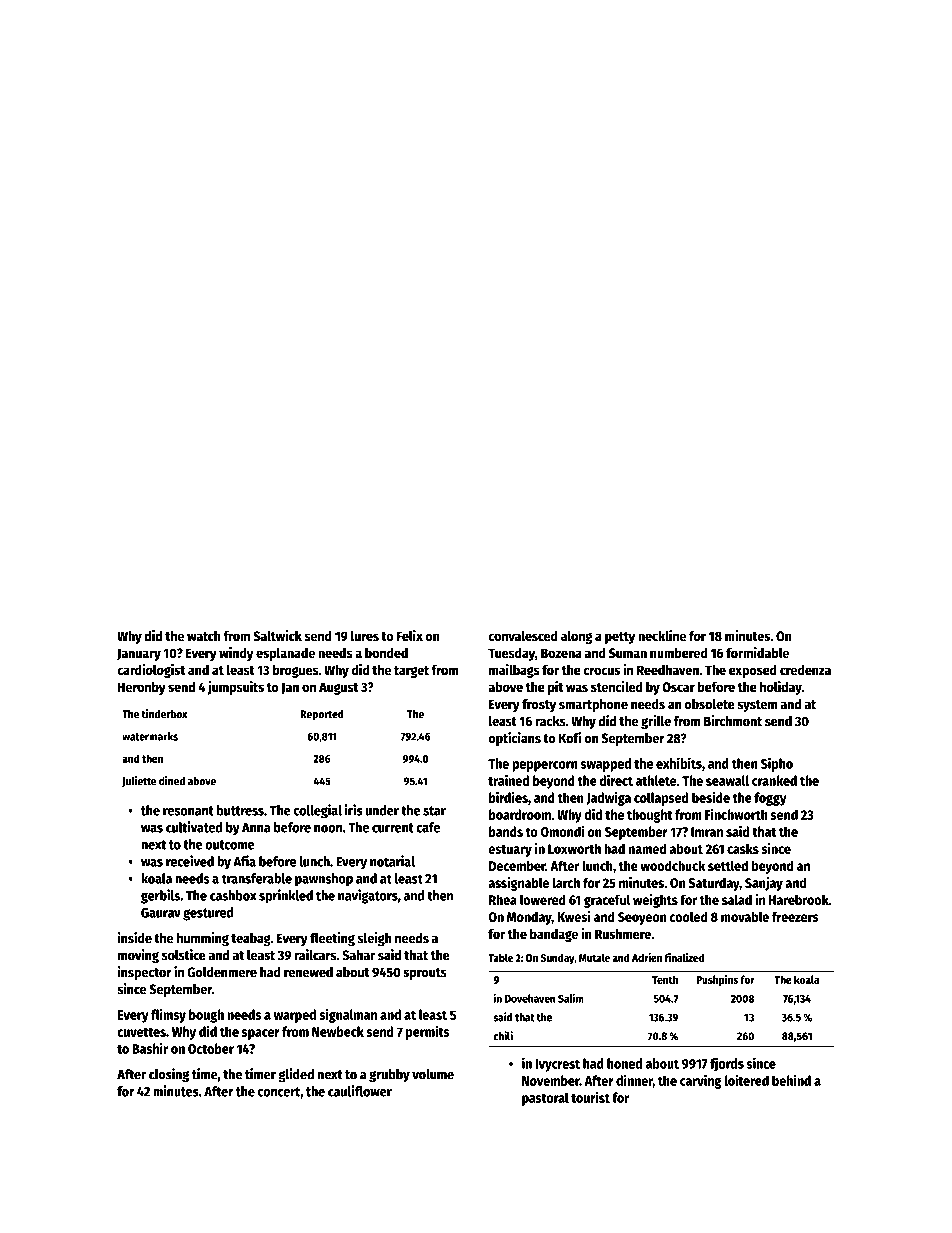 This screenshot has width=952, height=1233. I want to click on jumpsuits, so click(235, 688).
